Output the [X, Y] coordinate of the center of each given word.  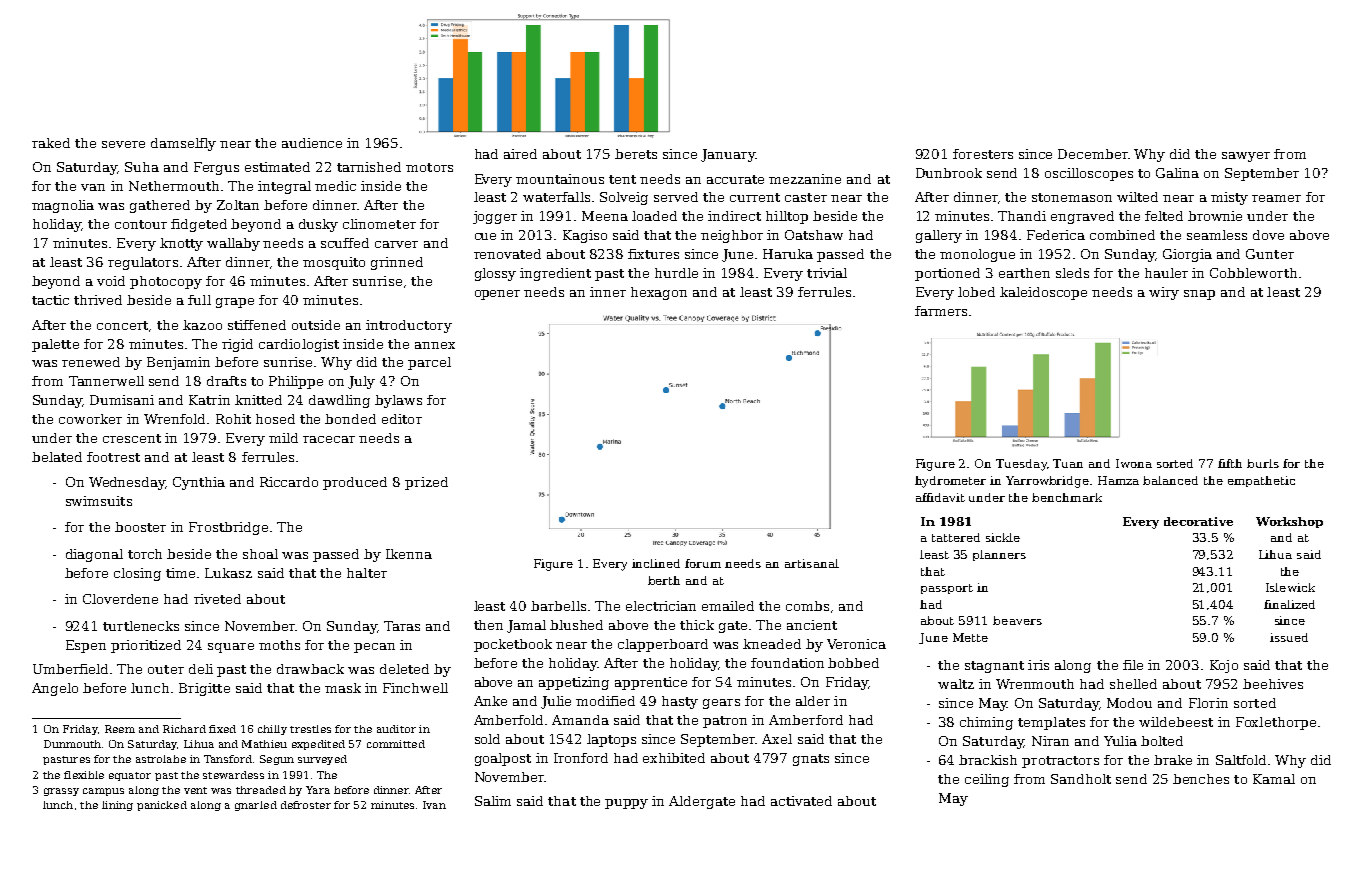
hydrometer [950, 482]
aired [520, 154]
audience [312, 143]
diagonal [94, 555]
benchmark [1067, 497]
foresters [983, 154]
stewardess [233, 775]
